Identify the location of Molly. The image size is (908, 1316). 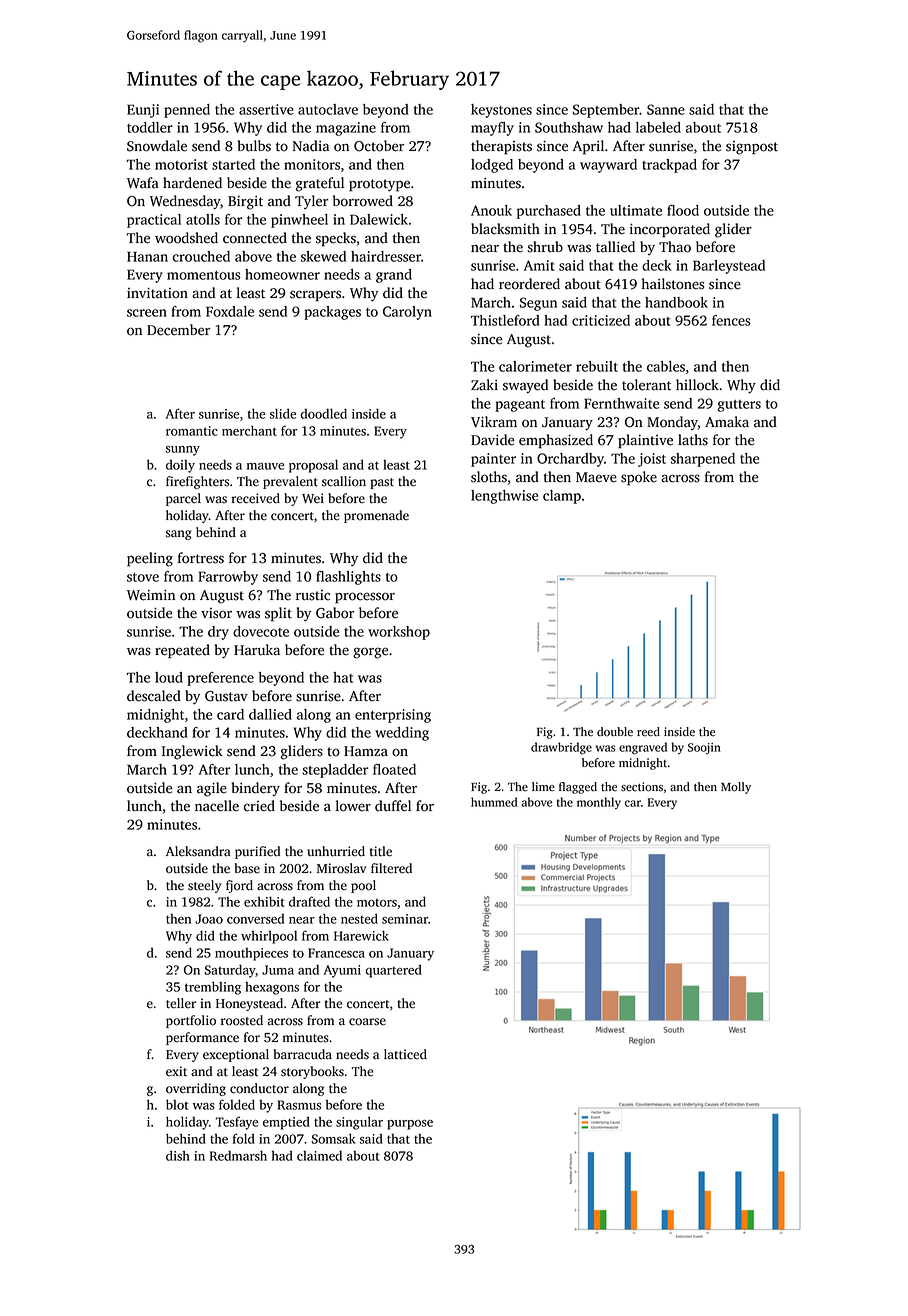
(736, 788).
